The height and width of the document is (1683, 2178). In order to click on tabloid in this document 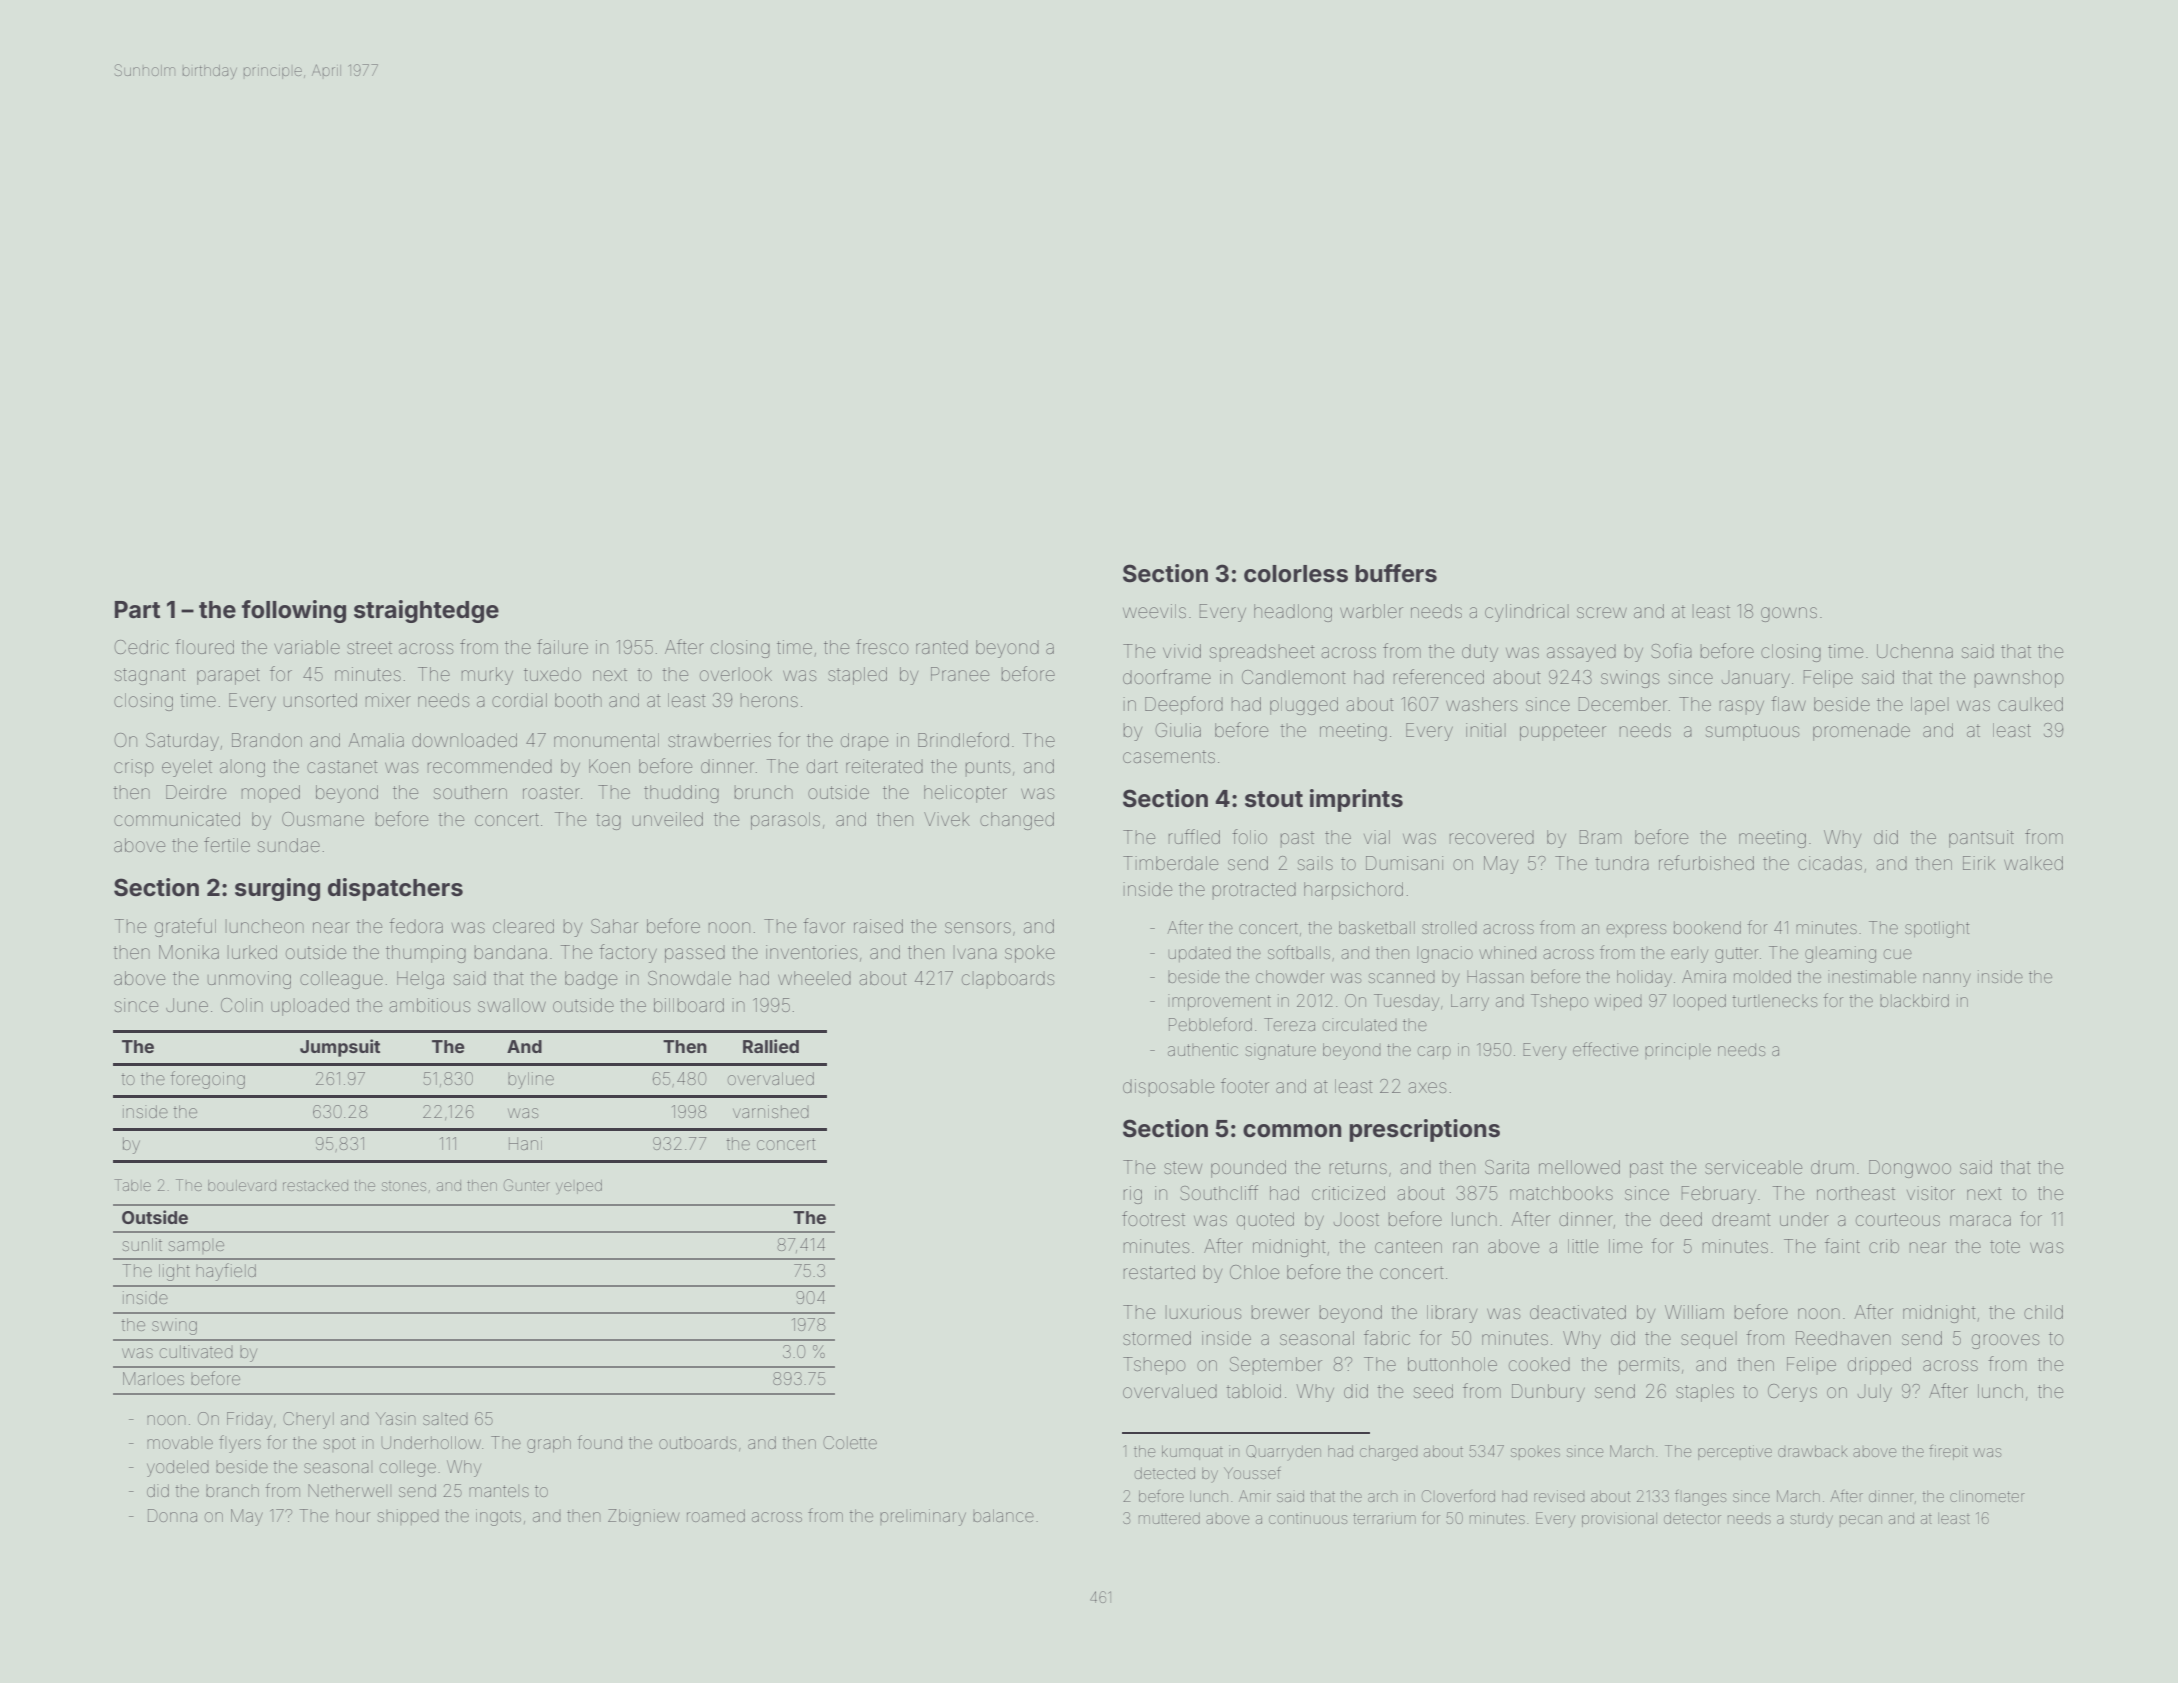, I will do `click(1253, 1391)`.
